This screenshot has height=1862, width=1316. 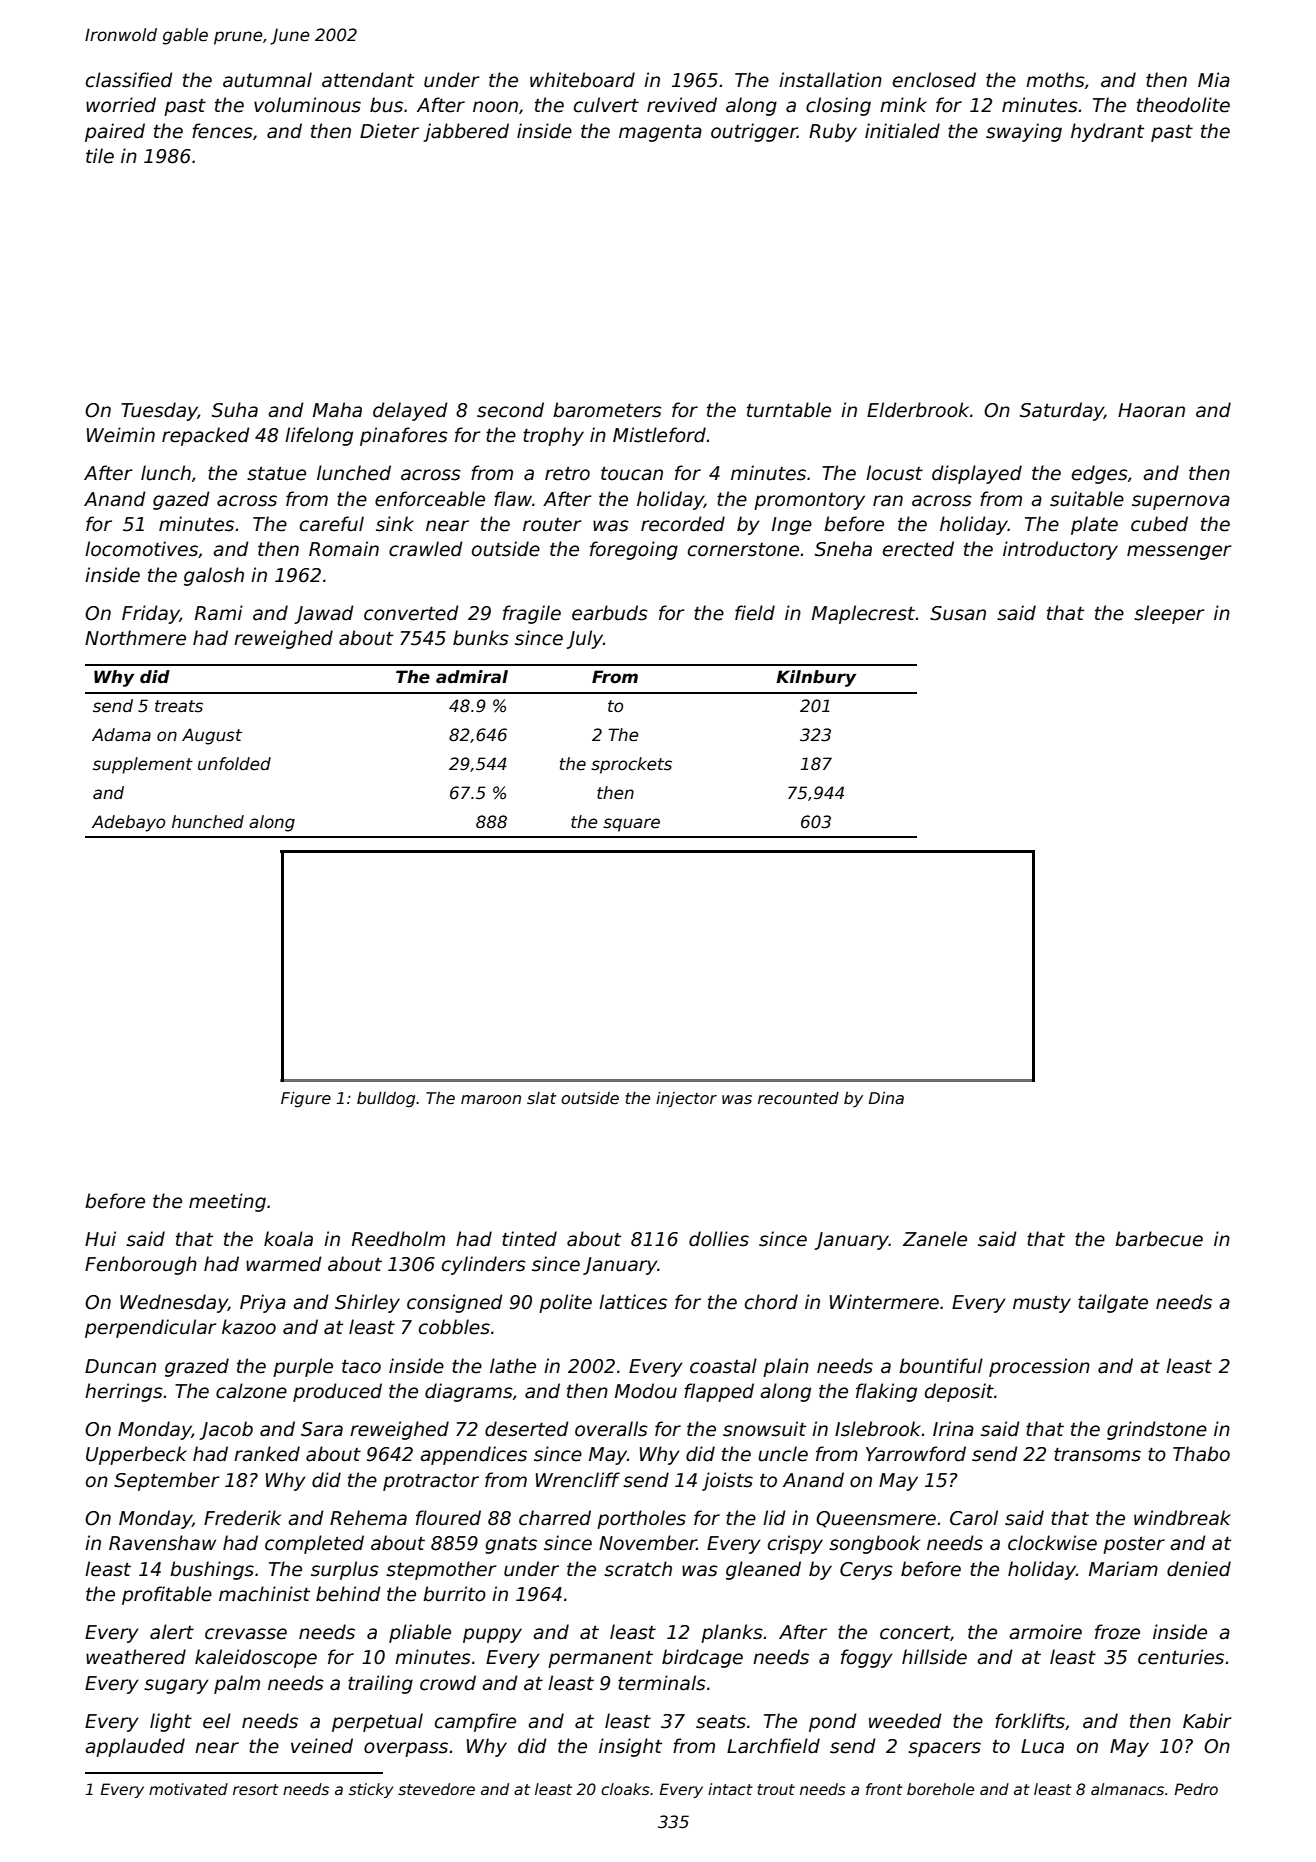 I want to click on dollies, so click(x=719, y=1239).
